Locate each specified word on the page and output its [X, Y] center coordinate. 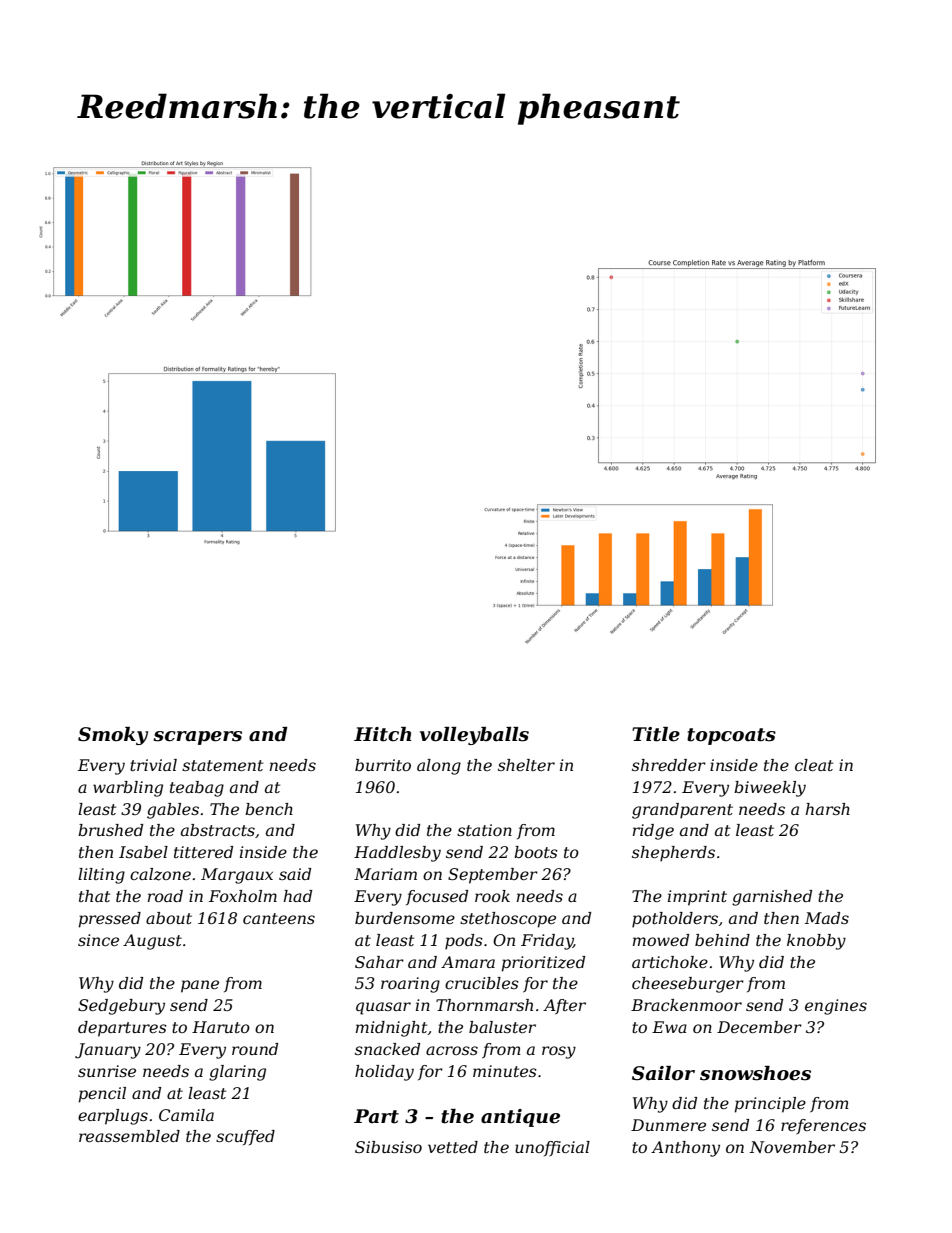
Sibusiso [388, 1147]
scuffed [245, 1137]
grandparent [682, 811]
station [484, 830]
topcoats [731, 736]
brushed [110, 830]
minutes [505, 1071]
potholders [675, 920]
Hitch [383, 734]
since [98, 940]
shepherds [673, 854]
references [823, 1126]
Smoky [113, 736]
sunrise [107, 1071]
